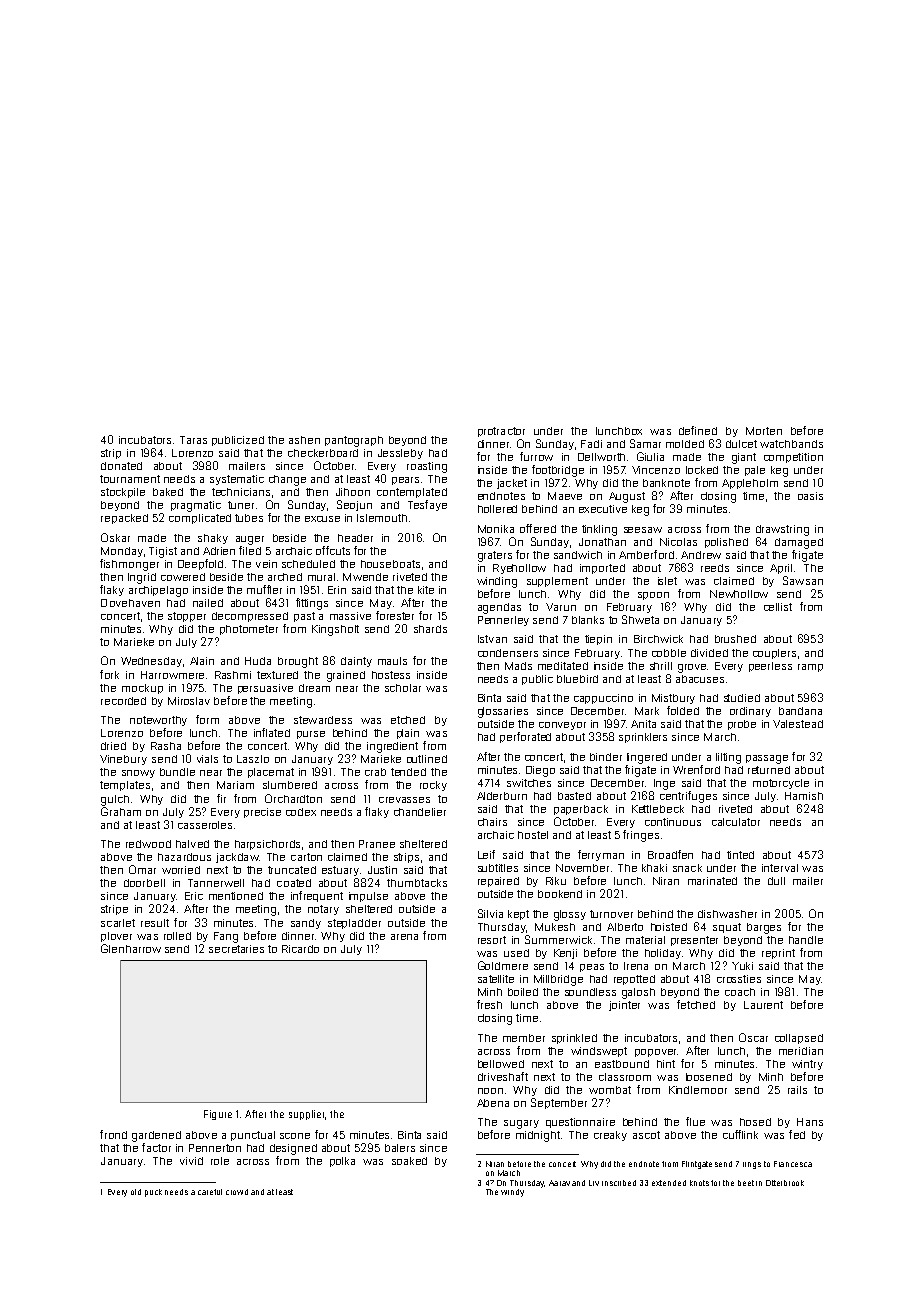  Describe the element at coordinates (400, 454) in the document. I see `Jessleby` at that location.
